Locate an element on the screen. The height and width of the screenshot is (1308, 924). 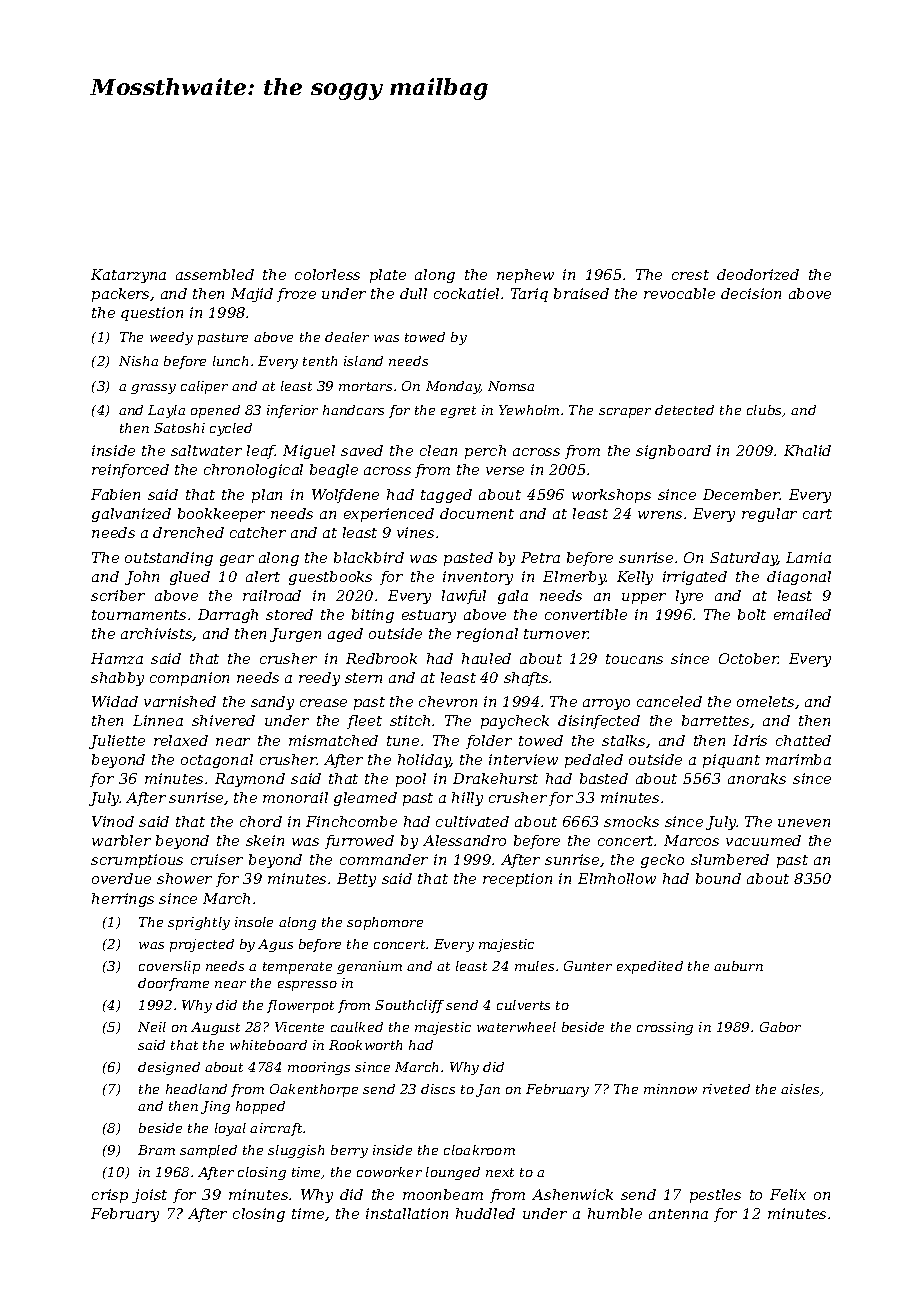
deodorized is located at coordinates (758, 274).
